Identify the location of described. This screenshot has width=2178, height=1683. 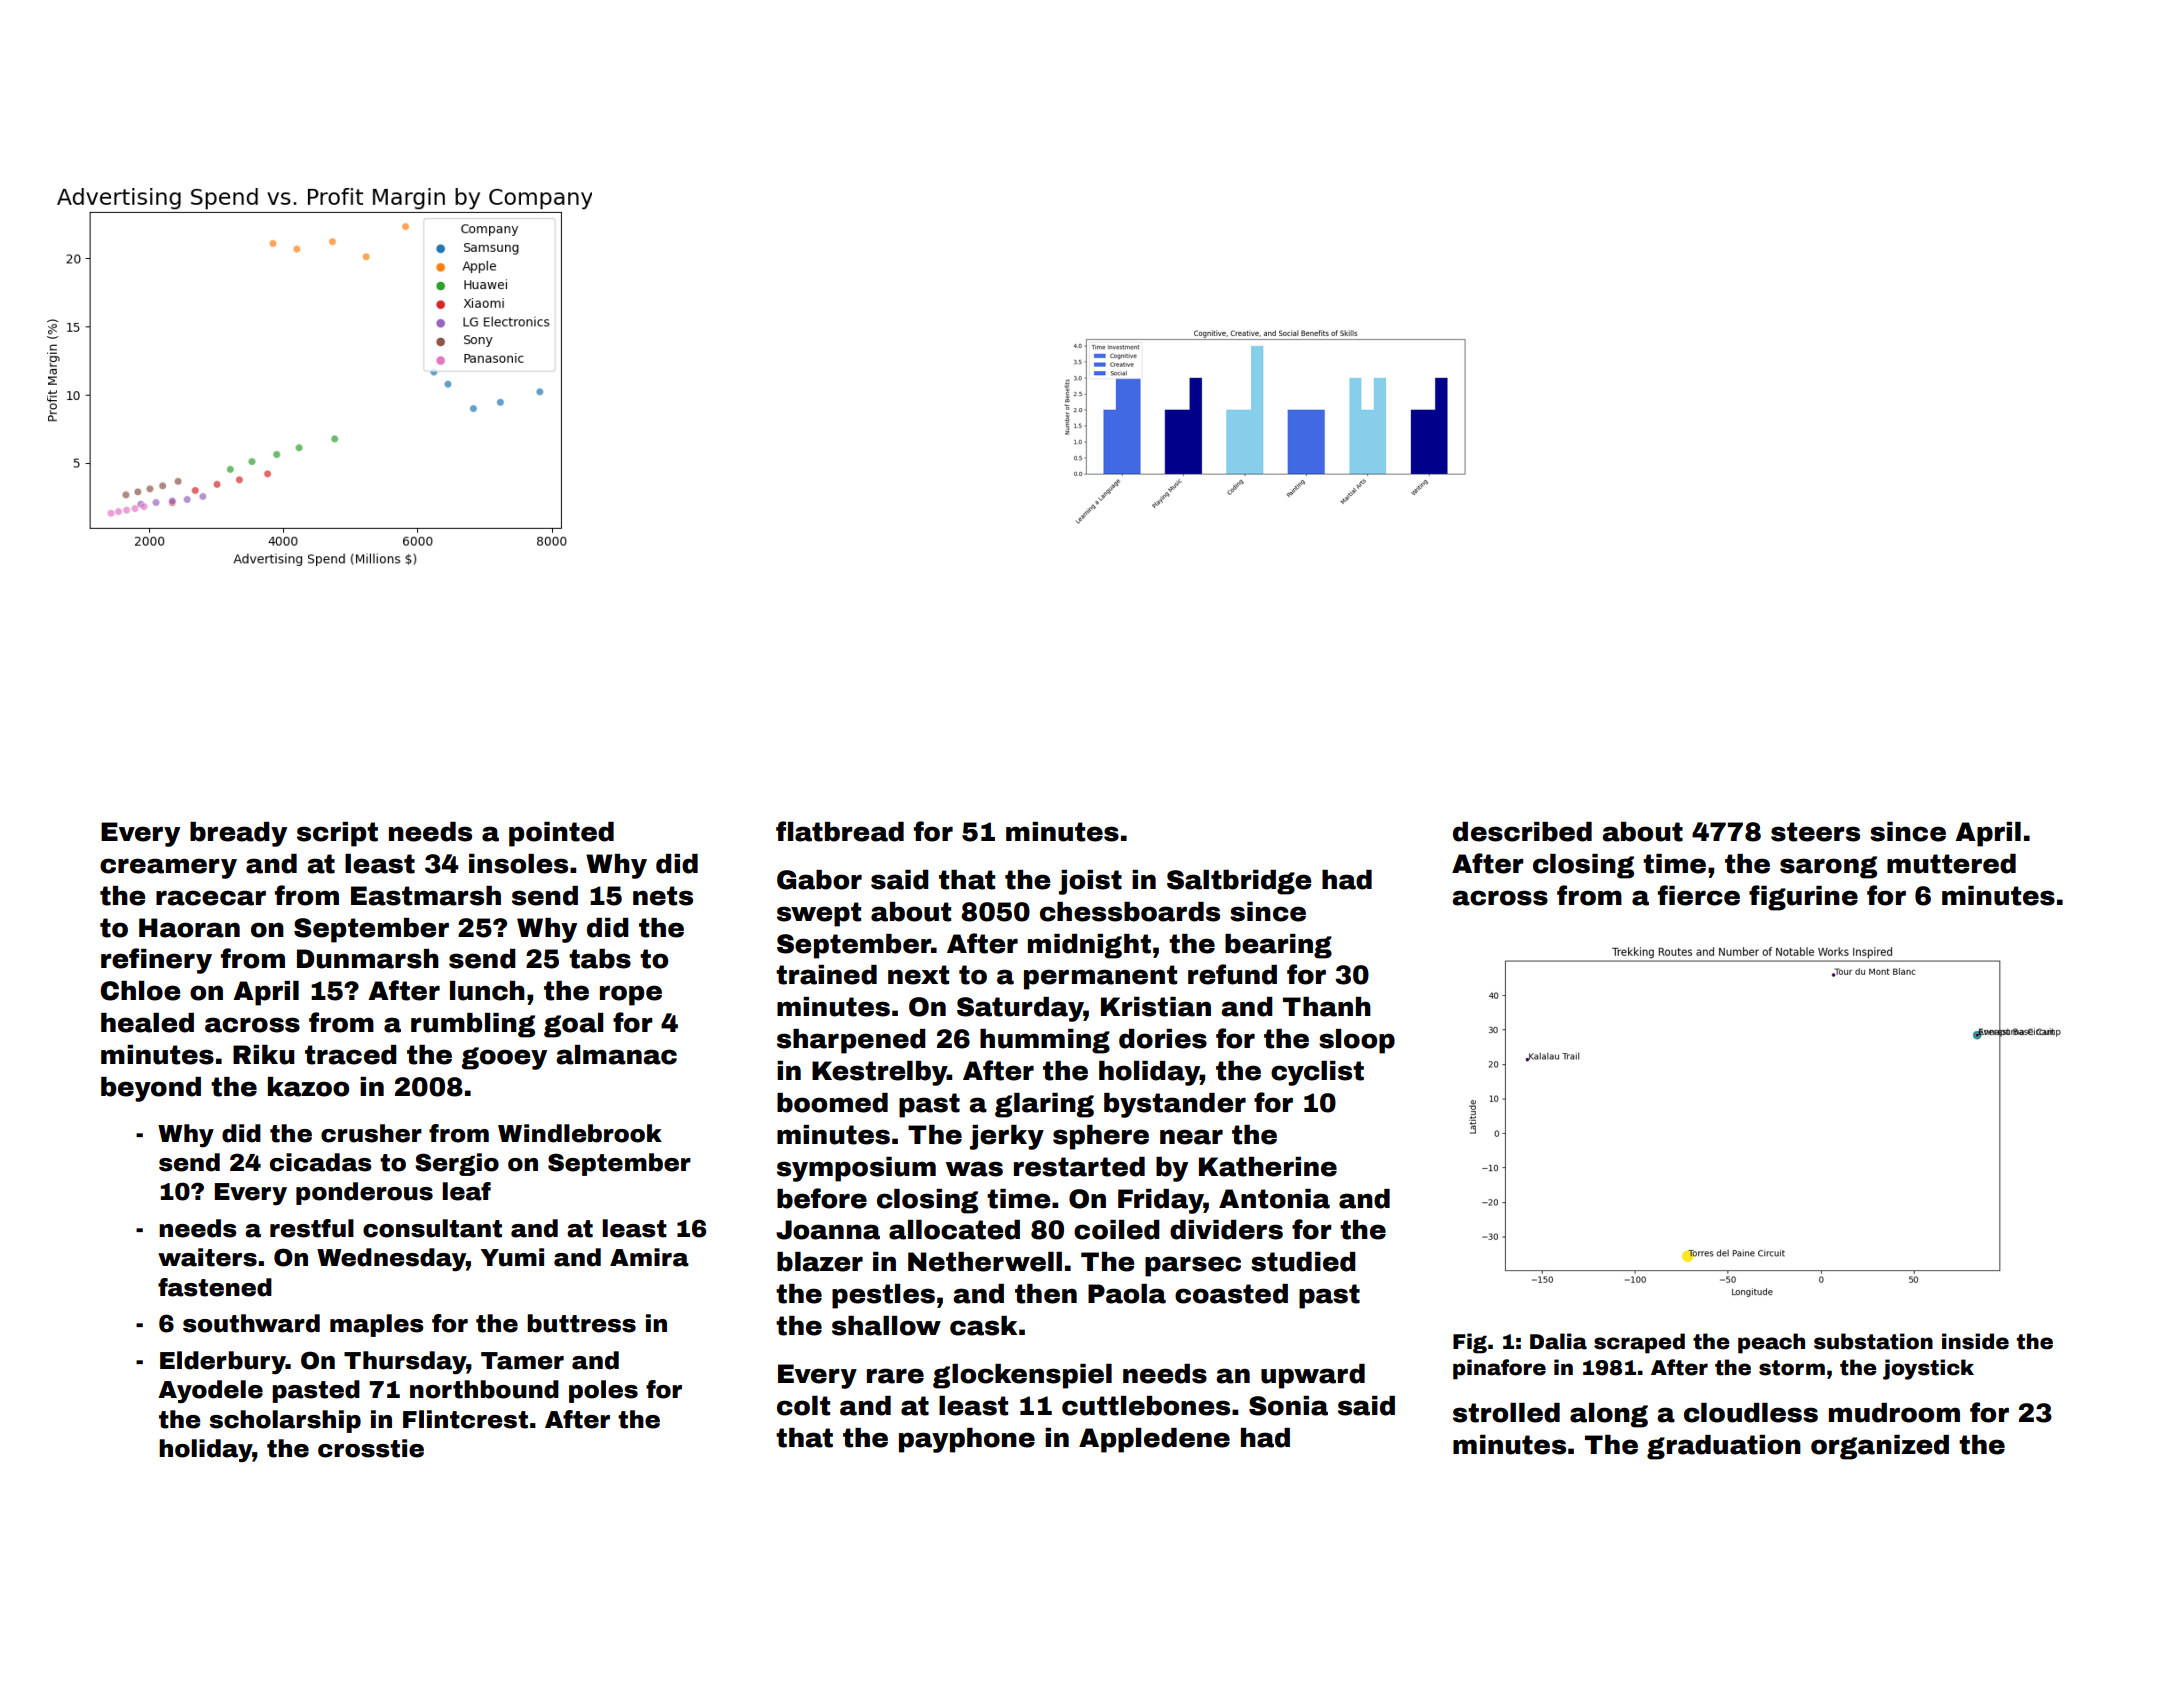
(1522, 832).
